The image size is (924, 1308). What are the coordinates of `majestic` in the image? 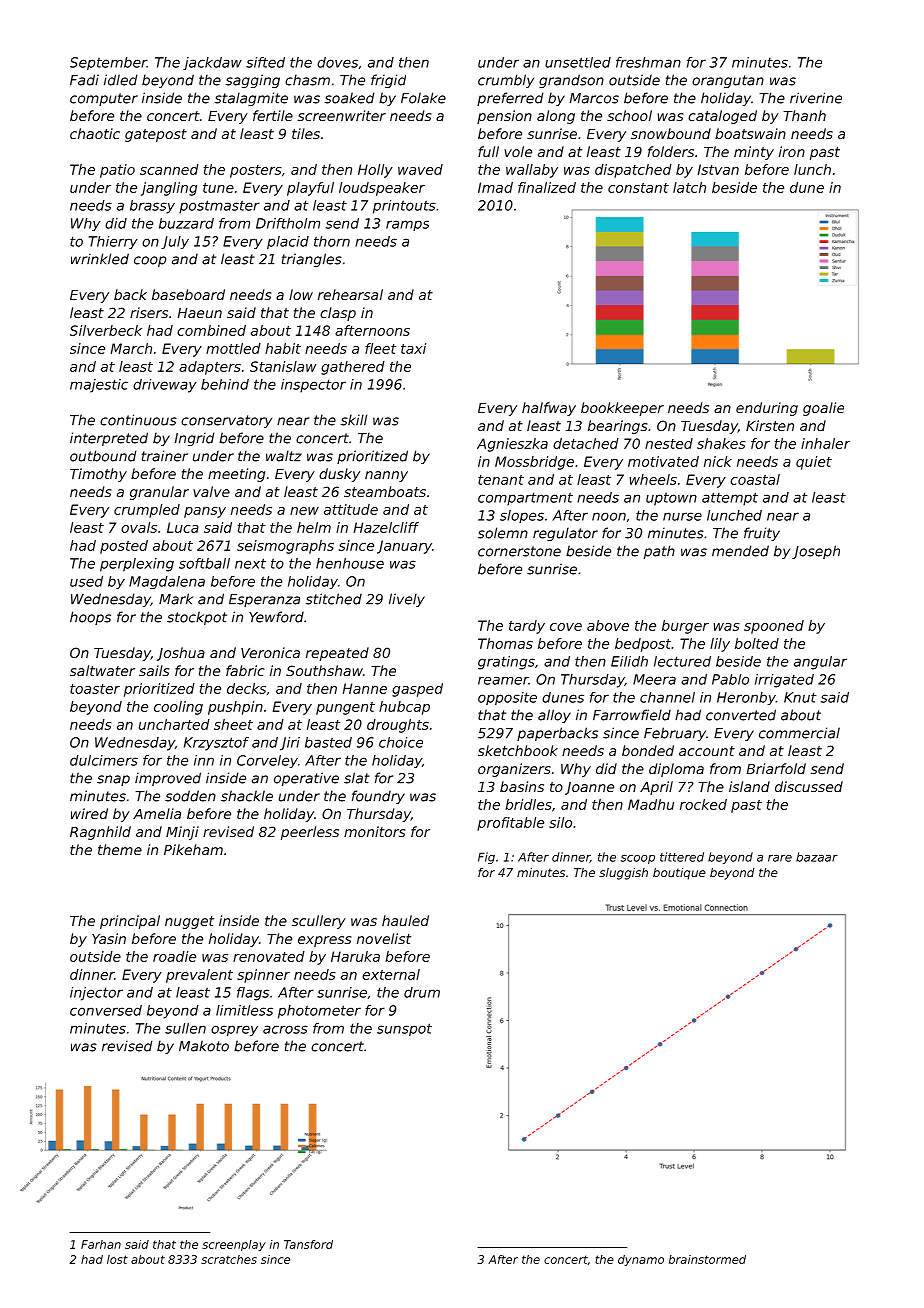 It's located at (99, 386).
